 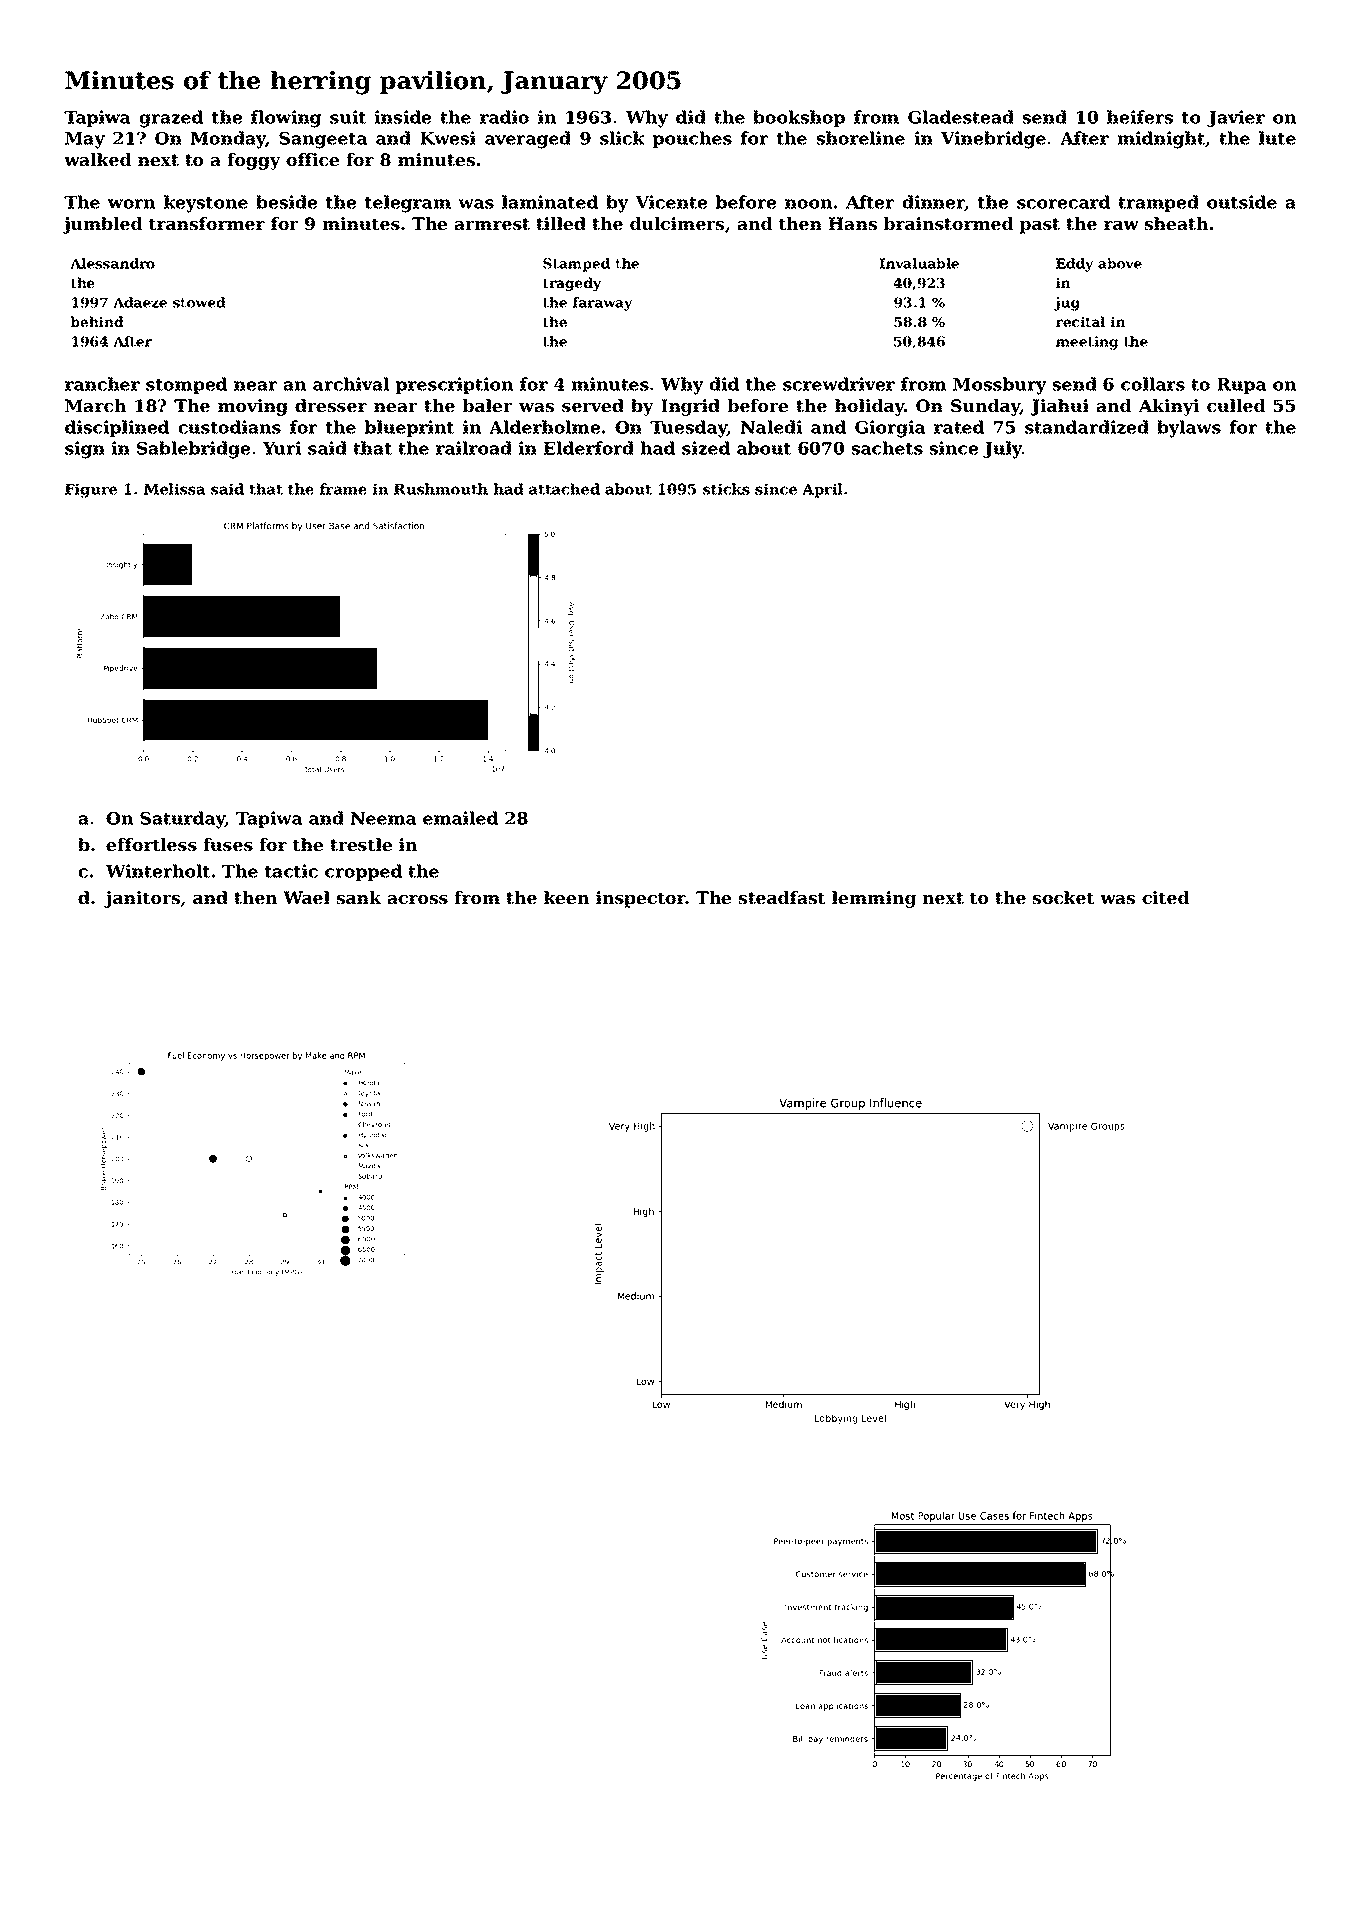 I want to click on Yuri, so click(x=282, y=448).
